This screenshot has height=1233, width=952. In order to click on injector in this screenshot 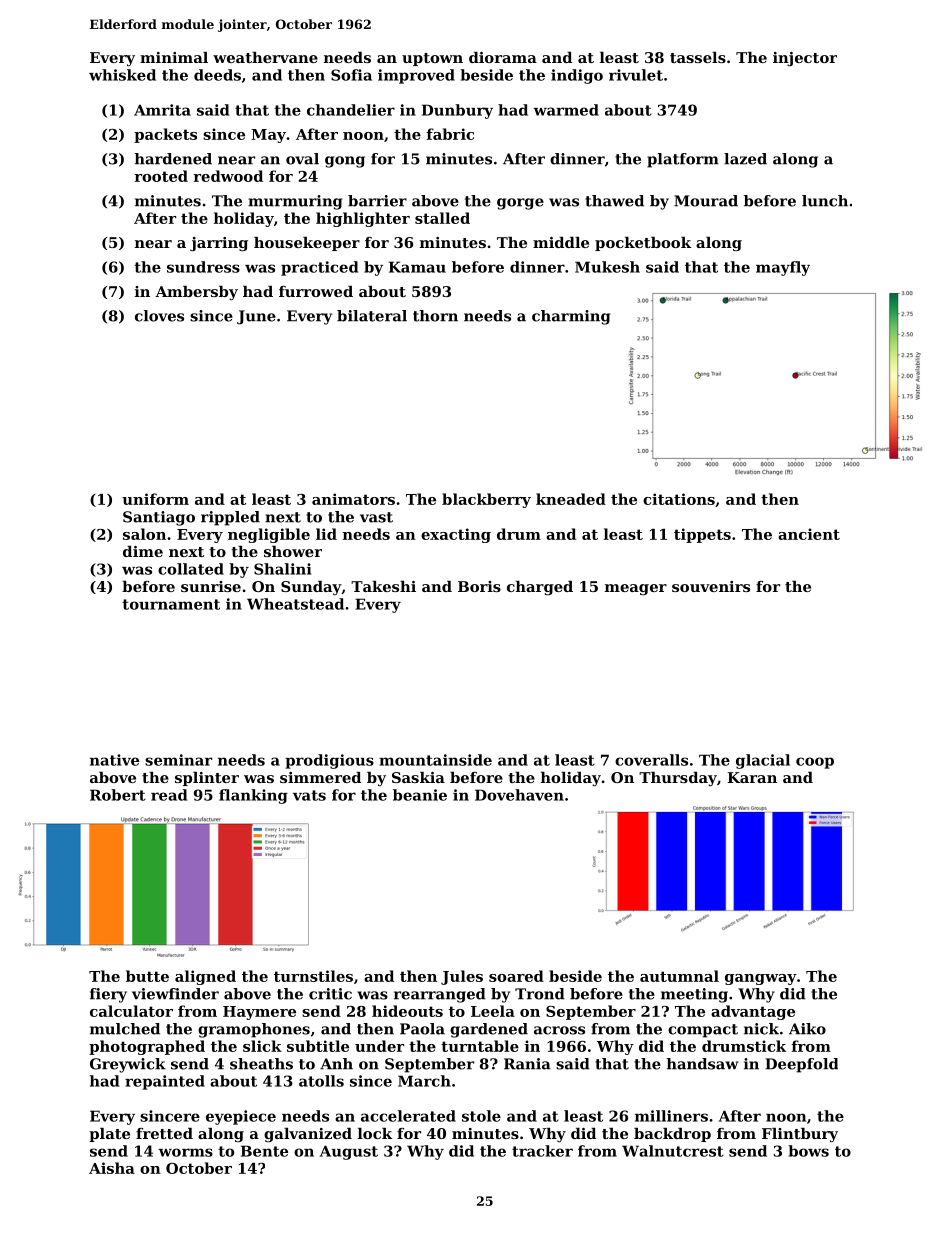, I will do `click(805, 59)`.
